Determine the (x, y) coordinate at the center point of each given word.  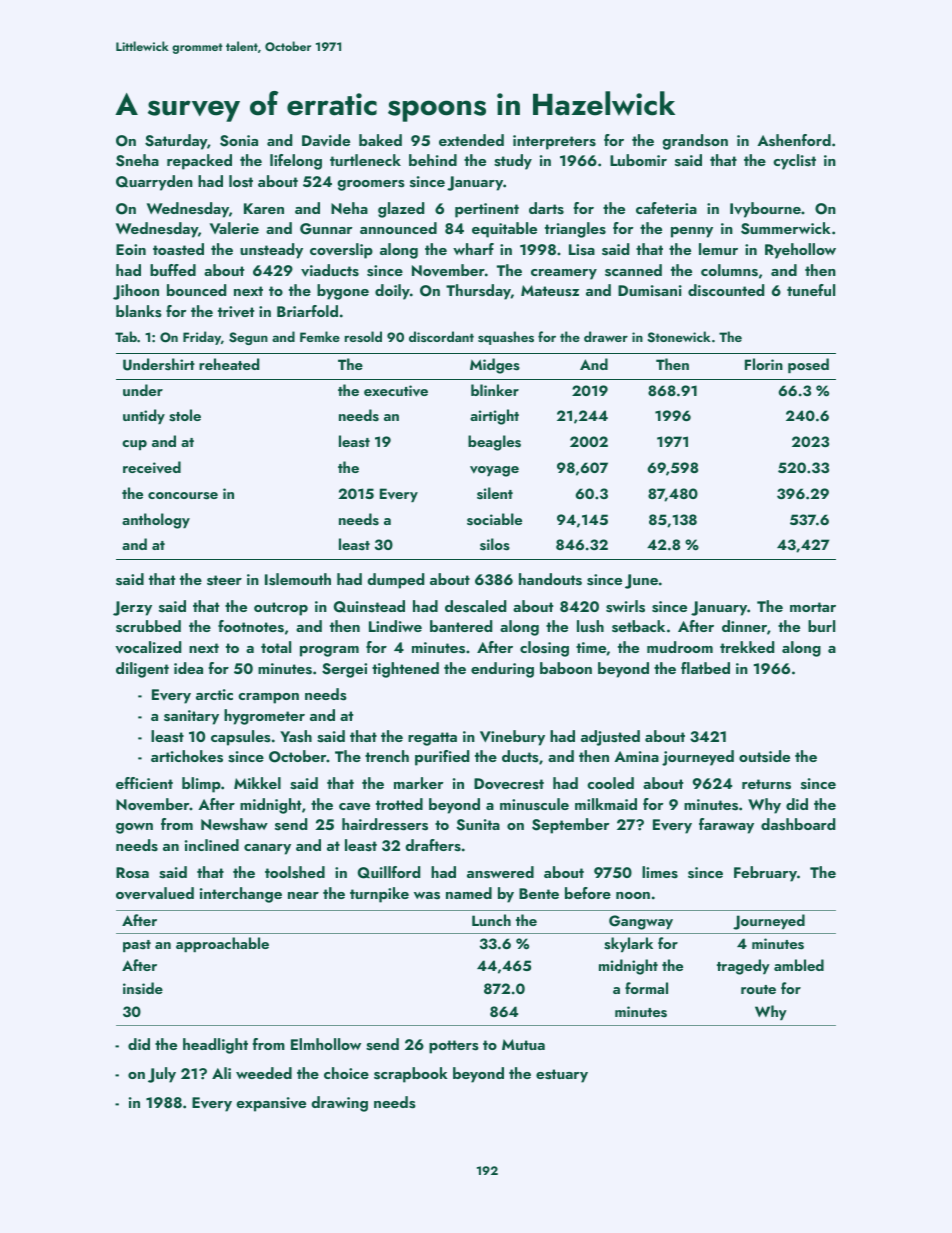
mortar (813, 607)
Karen (264, 208)
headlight (215, 1046)
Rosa (132, 873)
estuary (562, 1076)
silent (495, 493)
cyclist (794, 162)
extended (471, 140)
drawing (339, 1104)
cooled (610, 783)
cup (134, 445)
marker (418, 783)
